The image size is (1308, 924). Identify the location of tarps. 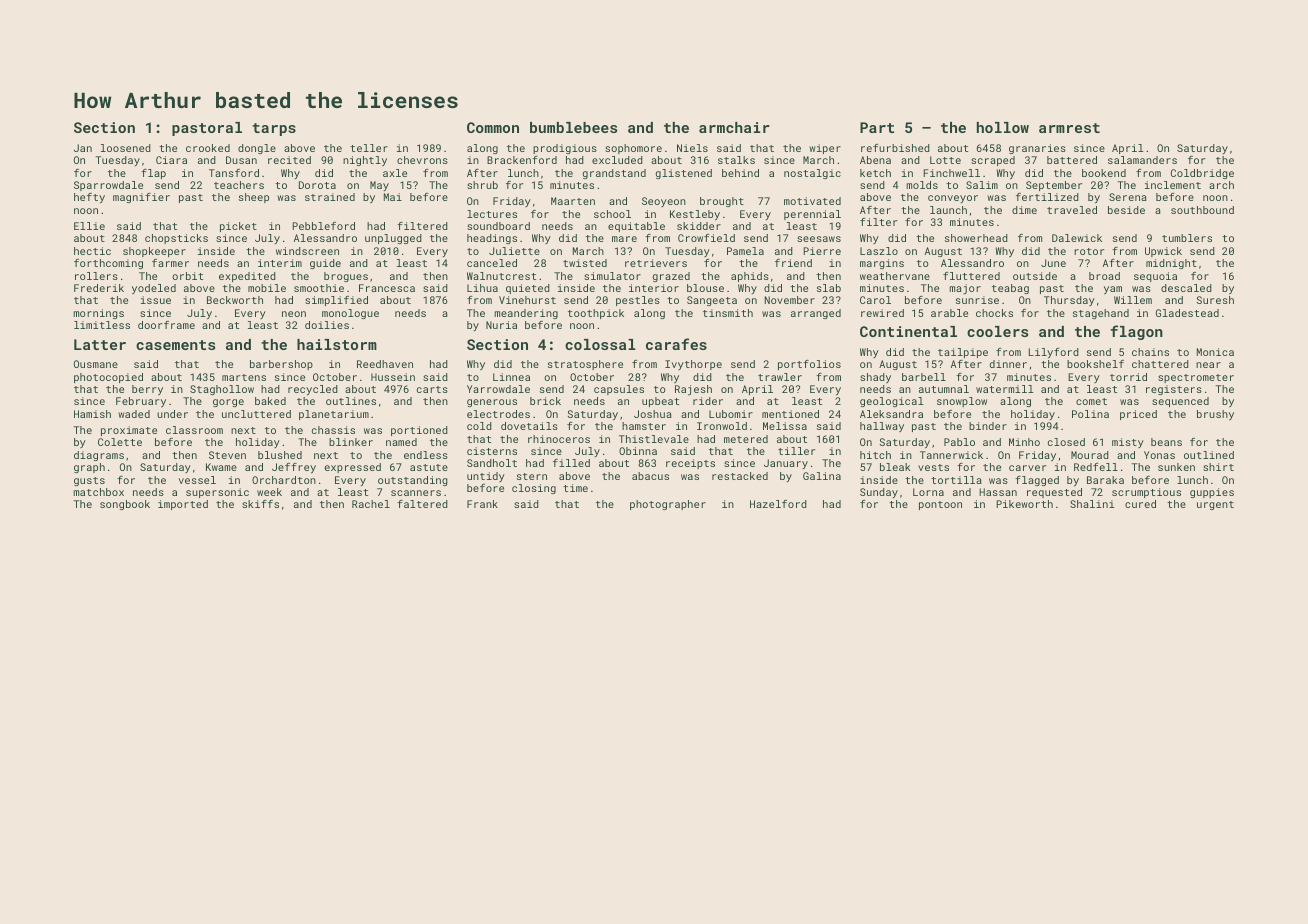
(274, 129).
